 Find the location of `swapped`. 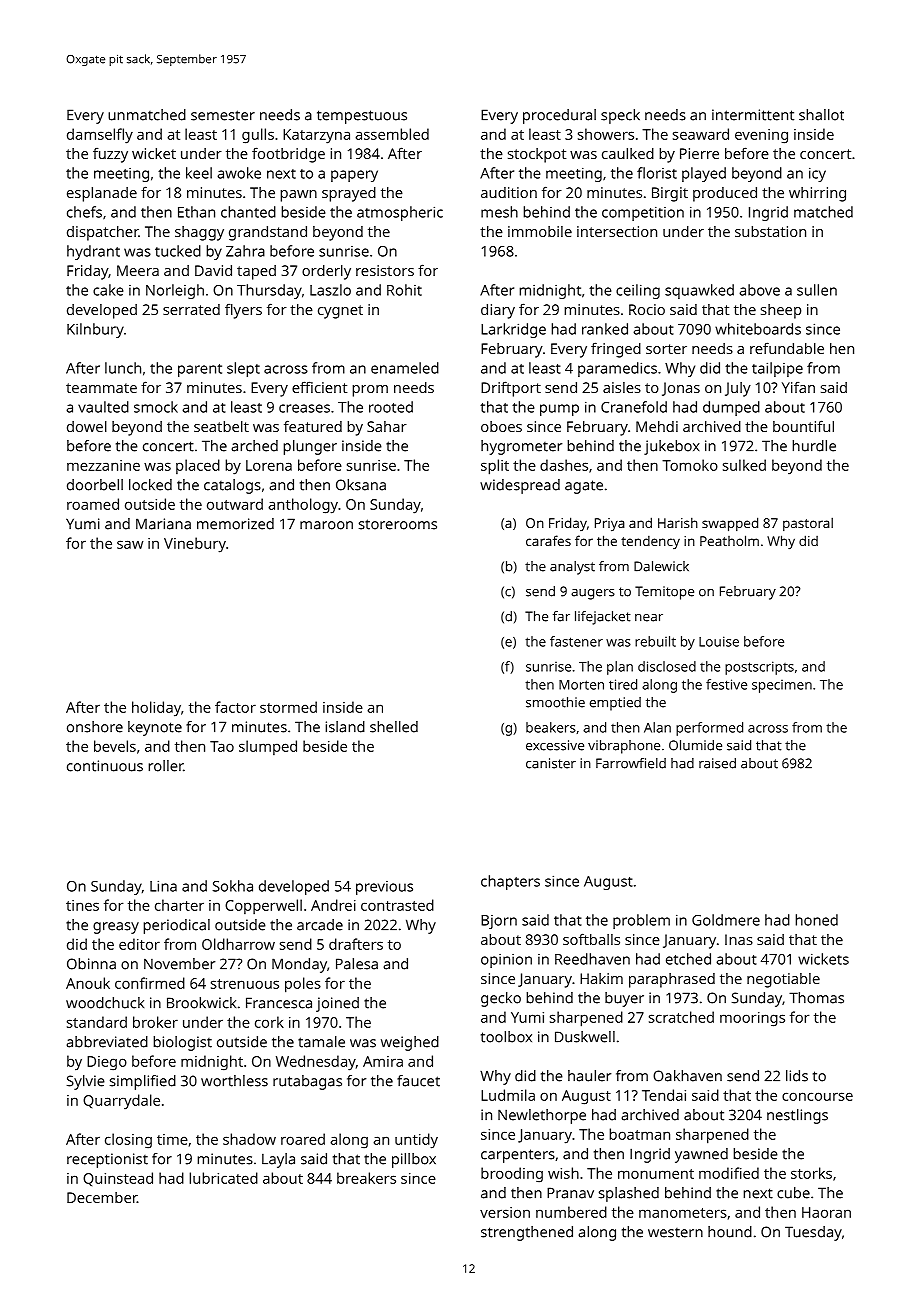

swapped is located at coordinates (730, 524).
